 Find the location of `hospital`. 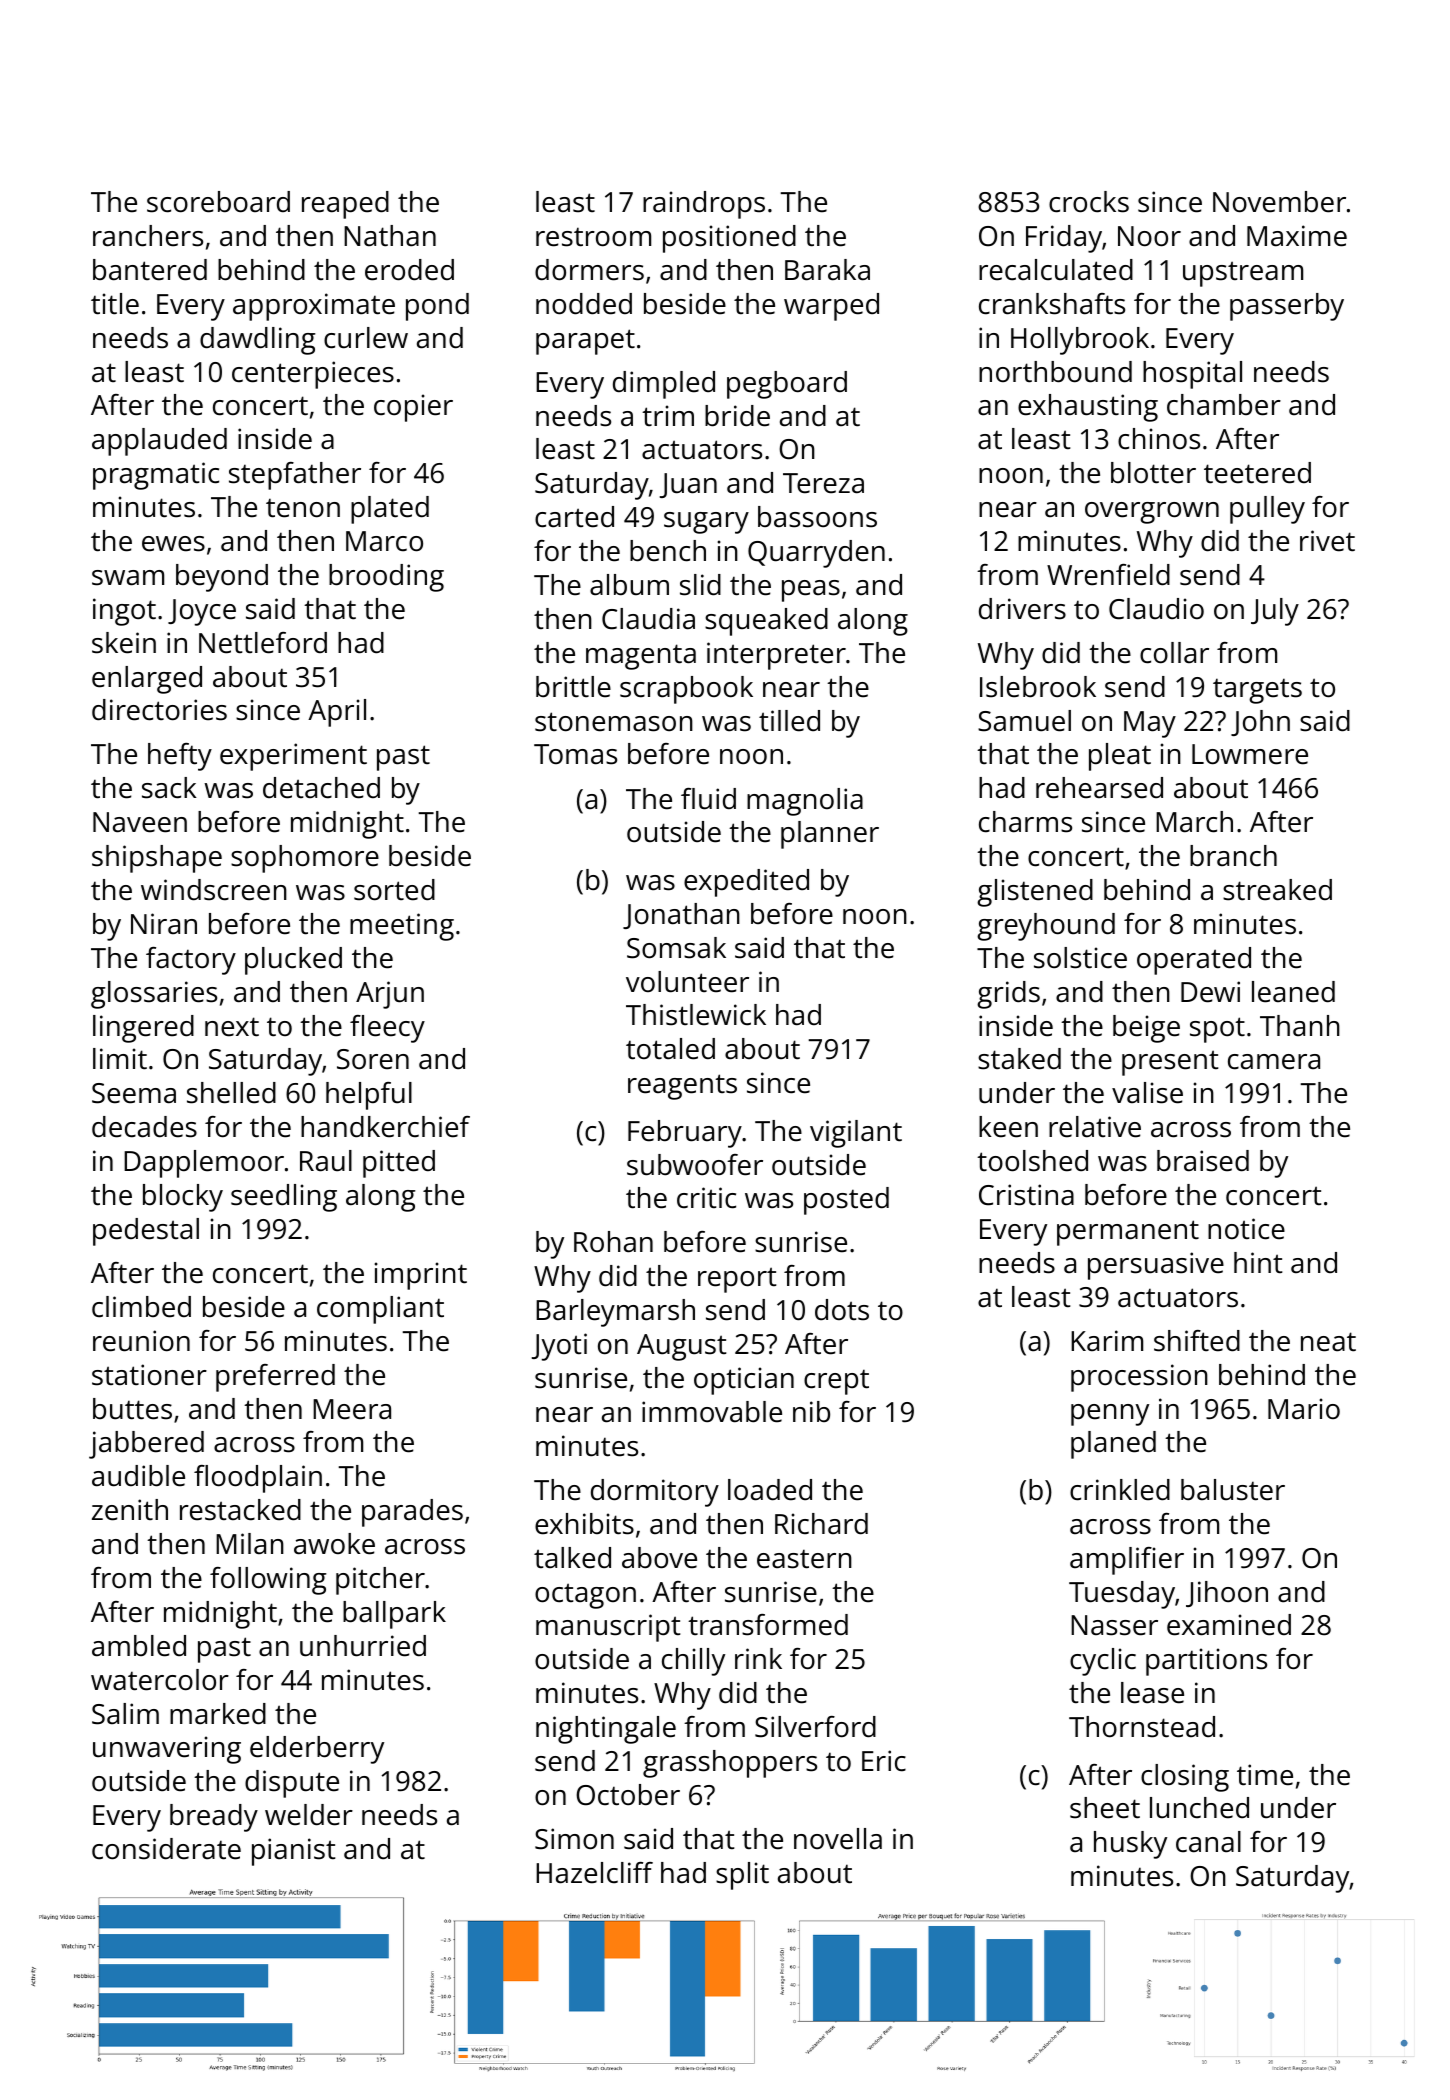

hospital is located at coordinates (1192, 375).
